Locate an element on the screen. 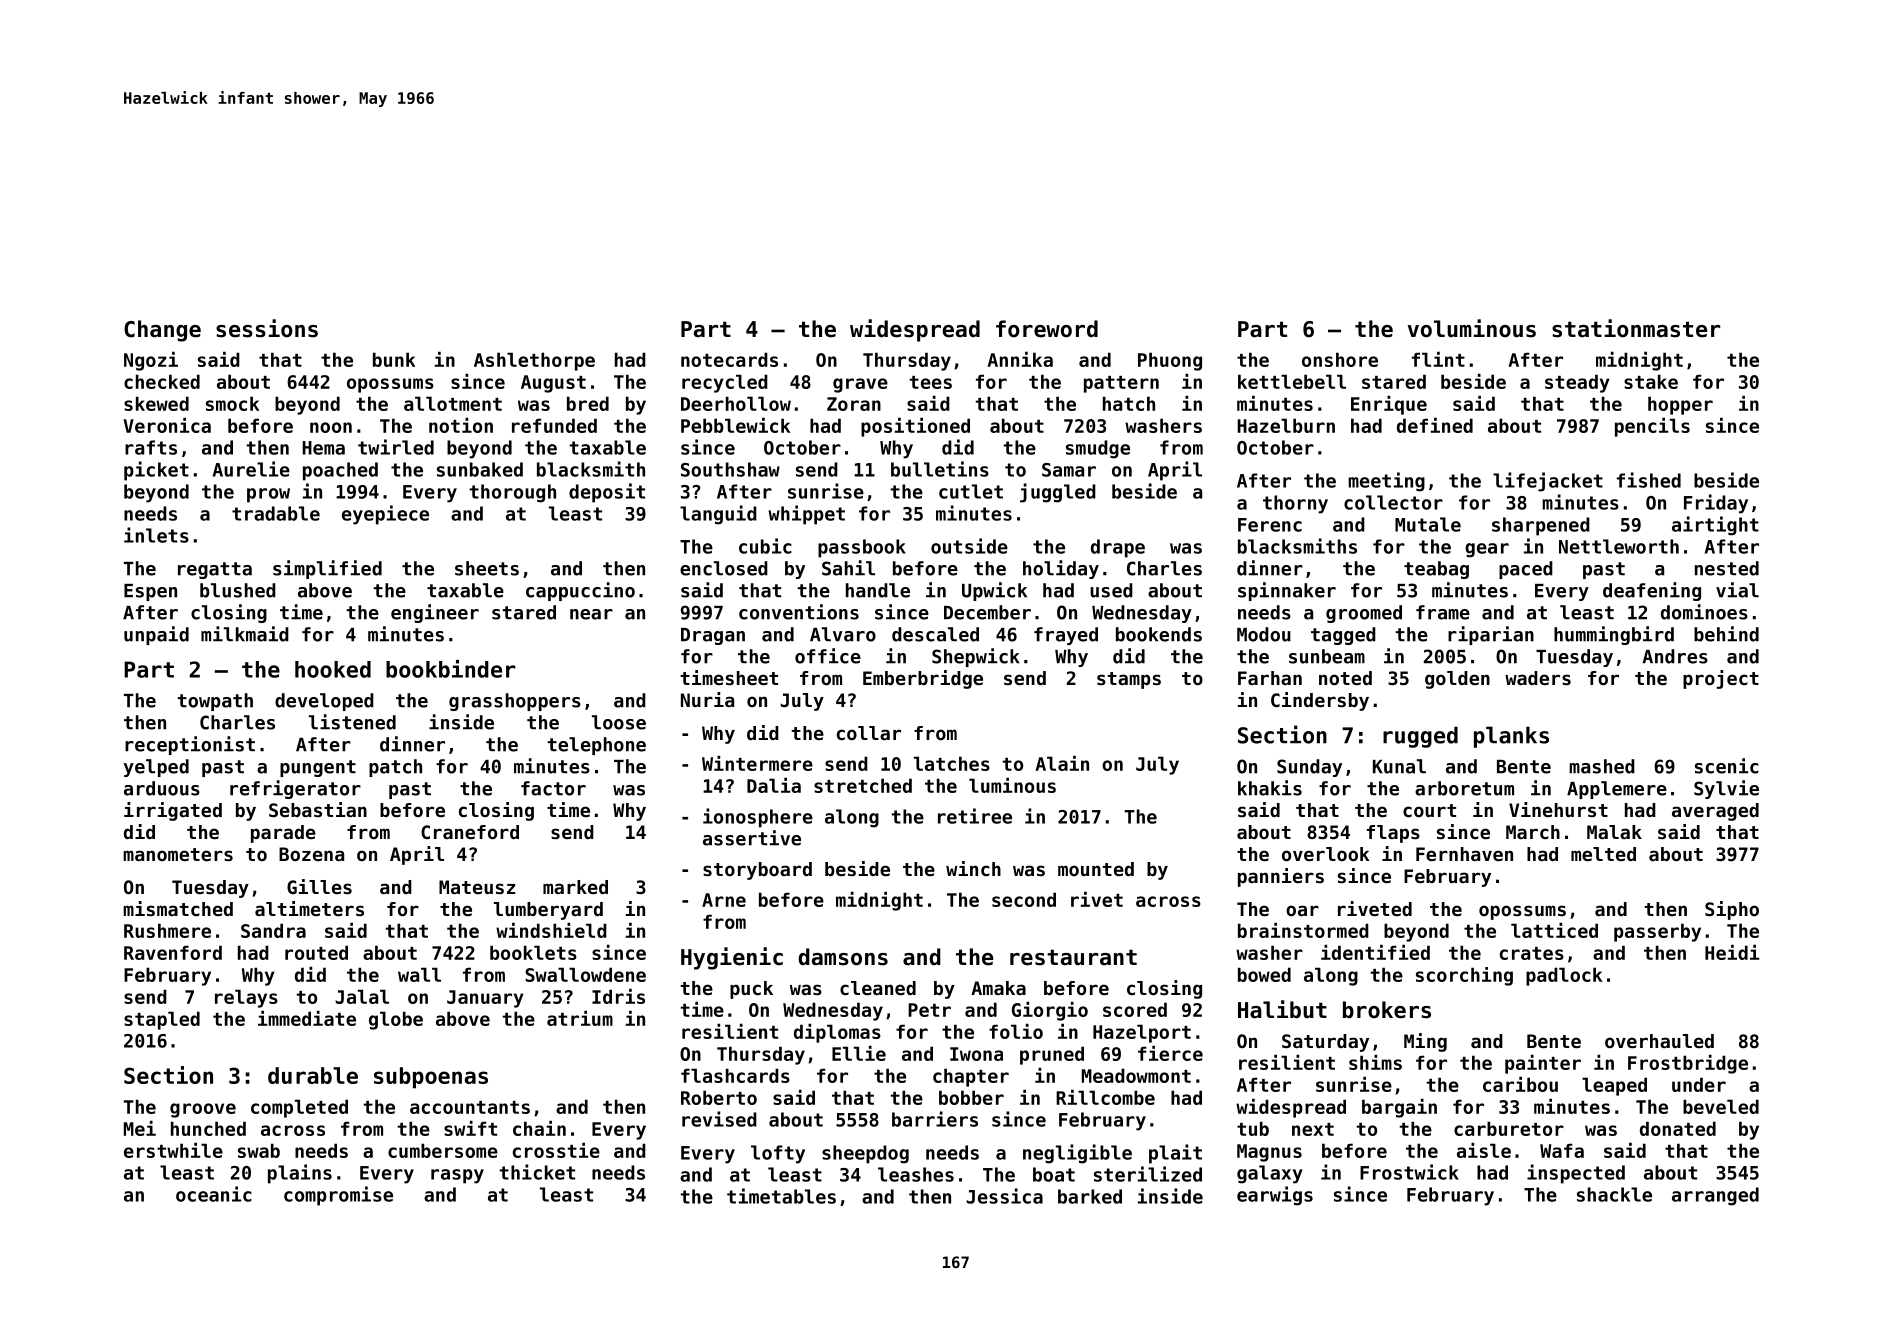 The height and width of the screenshot is (1331, 1883). foreword is located at coordinates (1047, 329).
